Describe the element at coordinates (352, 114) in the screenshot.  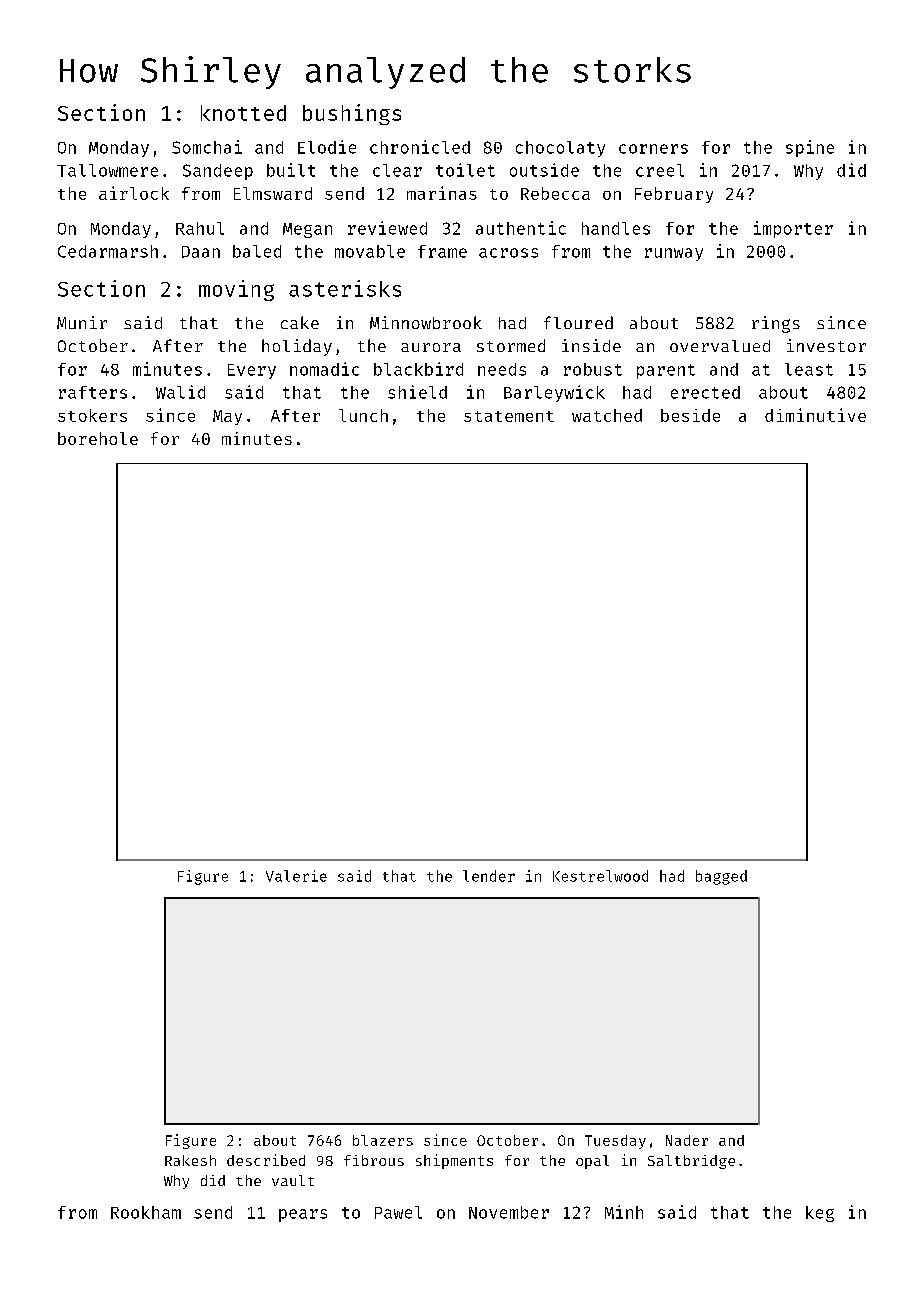
I see `bushings` at that location.
